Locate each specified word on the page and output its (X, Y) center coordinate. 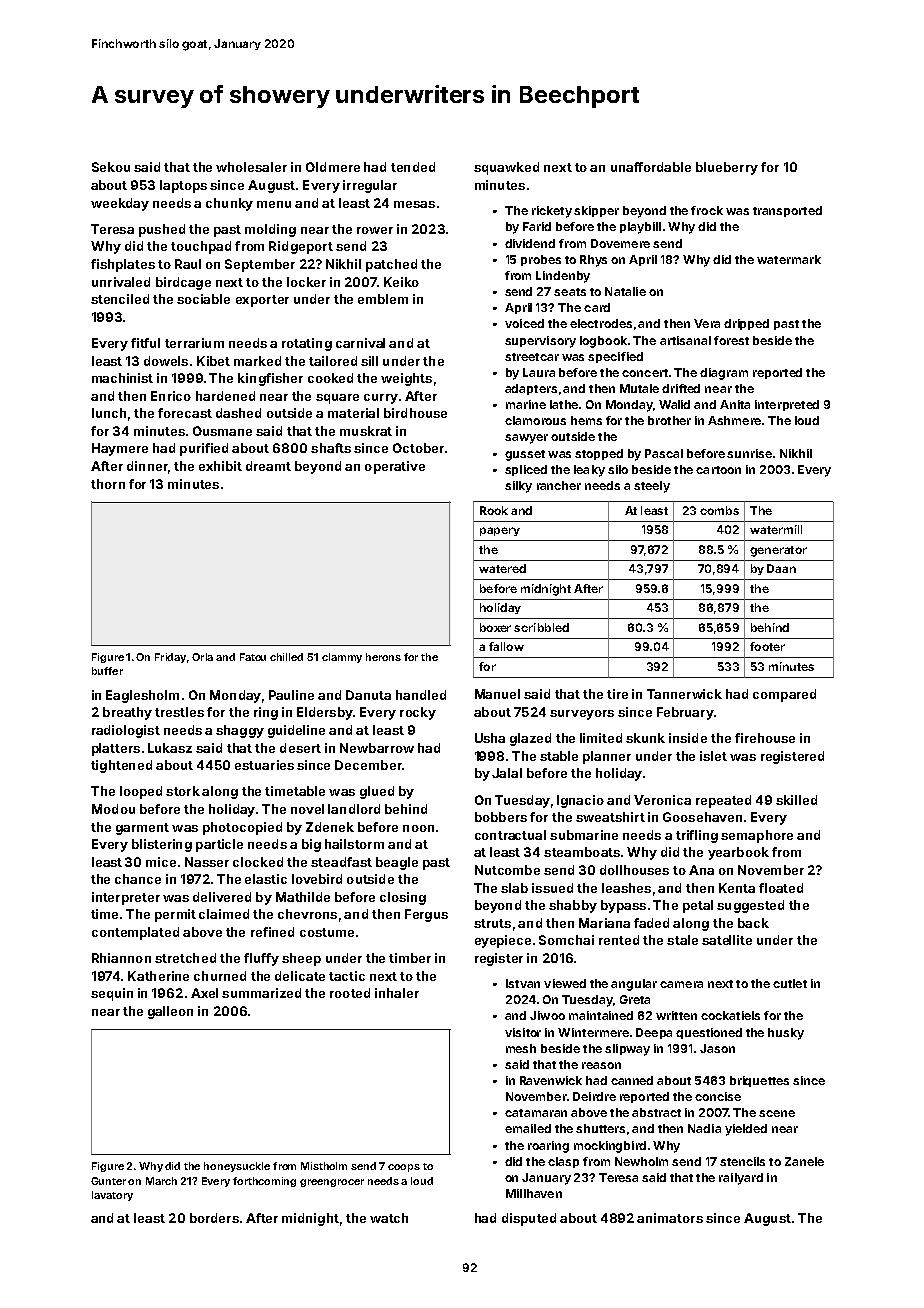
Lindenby (563, 277)
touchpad (201, 247)
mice (161, 862)
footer (767, 646)
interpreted (787, 405)
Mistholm (324, 1166)
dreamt (268, 466)
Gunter (108, 1181)
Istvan (523, 983)
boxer (495, 627)
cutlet (790, 983)
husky (786, 1034)
